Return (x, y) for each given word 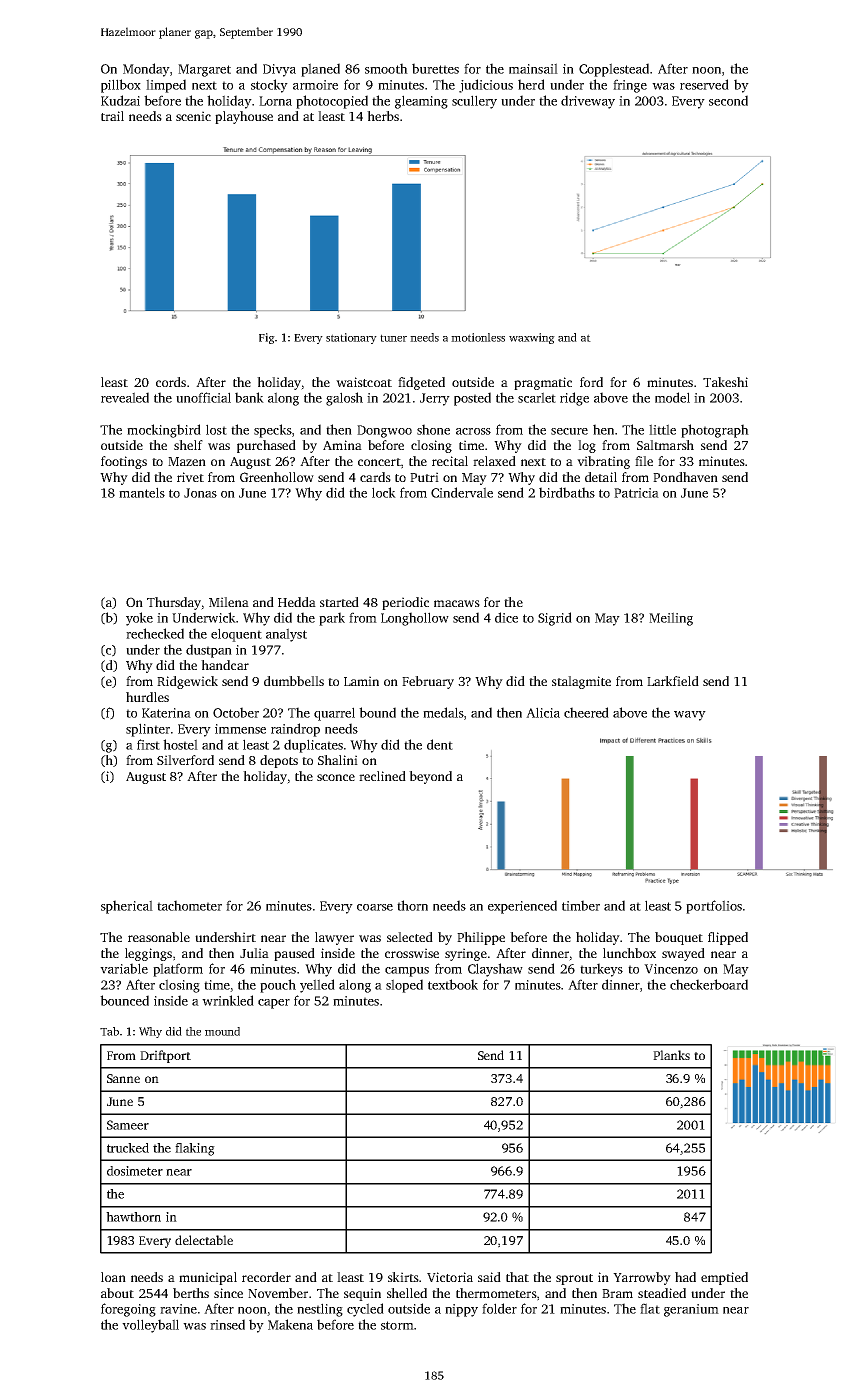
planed (320, 70)
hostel (180, 744)
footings (124, 462)
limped (166, 86)
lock (384, 492)
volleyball (150, 1326)
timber (581, 905)
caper (274, 1004)
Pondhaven (685, 477)
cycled (365, 1310)
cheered (586, 712)
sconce (336, 777)
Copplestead (614, 70)
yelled (317, 986)
